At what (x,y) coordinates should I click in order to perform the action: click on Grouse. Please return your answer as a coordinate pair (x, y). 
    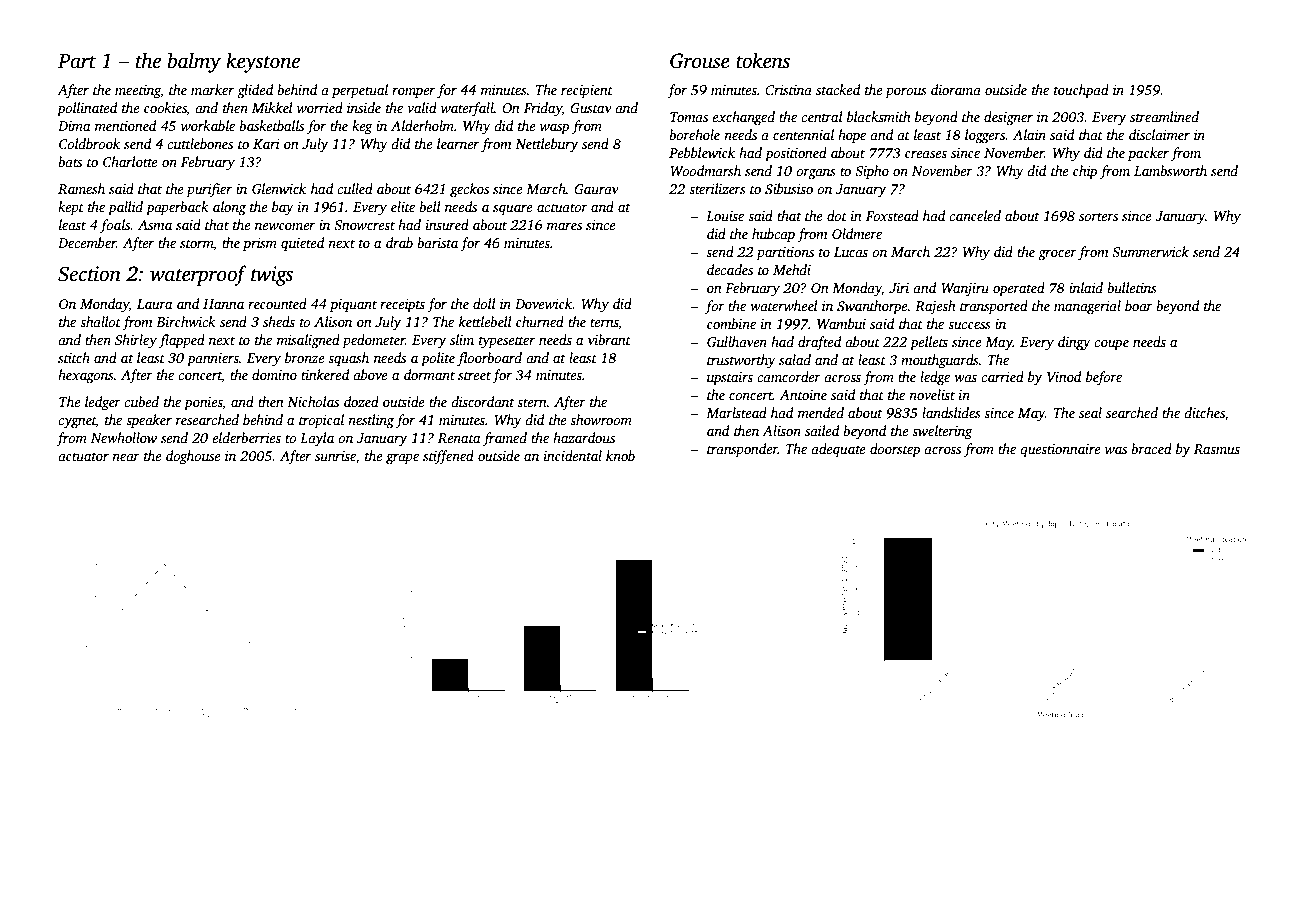
    Looking at the image, I should click on (700, 61).
